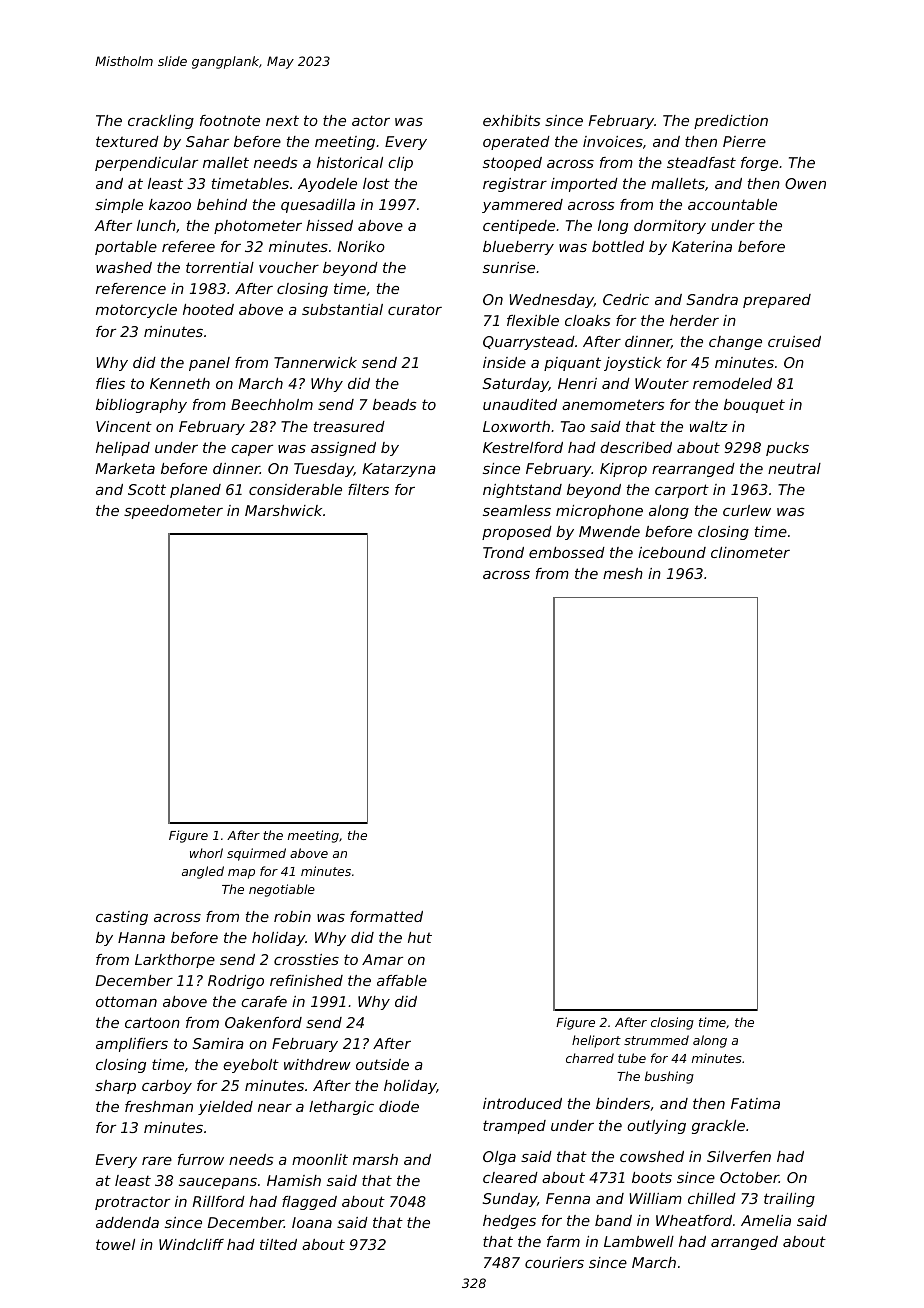 This image has width=924, height=1308. I want to click on Amar, so click(382, 959).
